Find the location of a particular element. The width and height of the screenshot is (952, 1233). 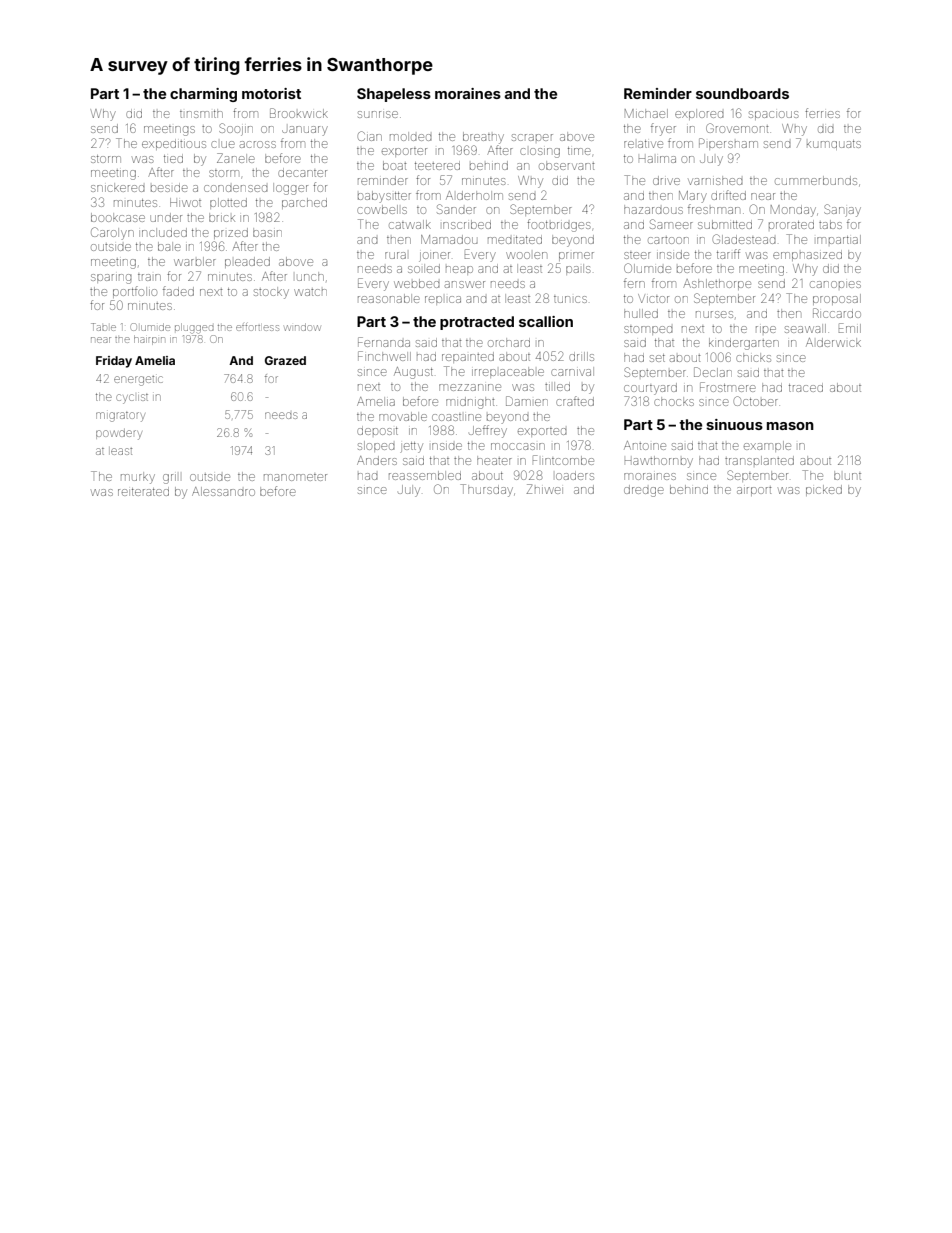

Thursday is located at coordinates (486, 490).
